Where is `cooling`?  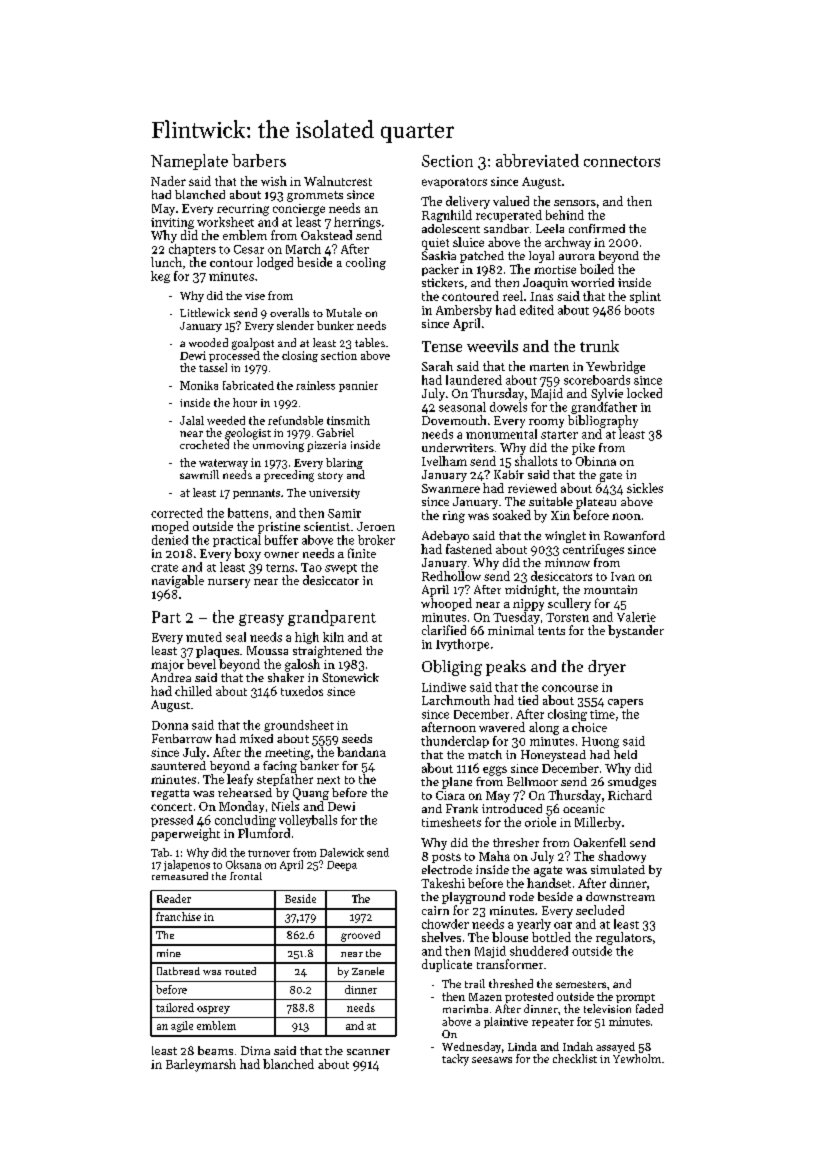
cooling is located at coordinates (366, 263).
